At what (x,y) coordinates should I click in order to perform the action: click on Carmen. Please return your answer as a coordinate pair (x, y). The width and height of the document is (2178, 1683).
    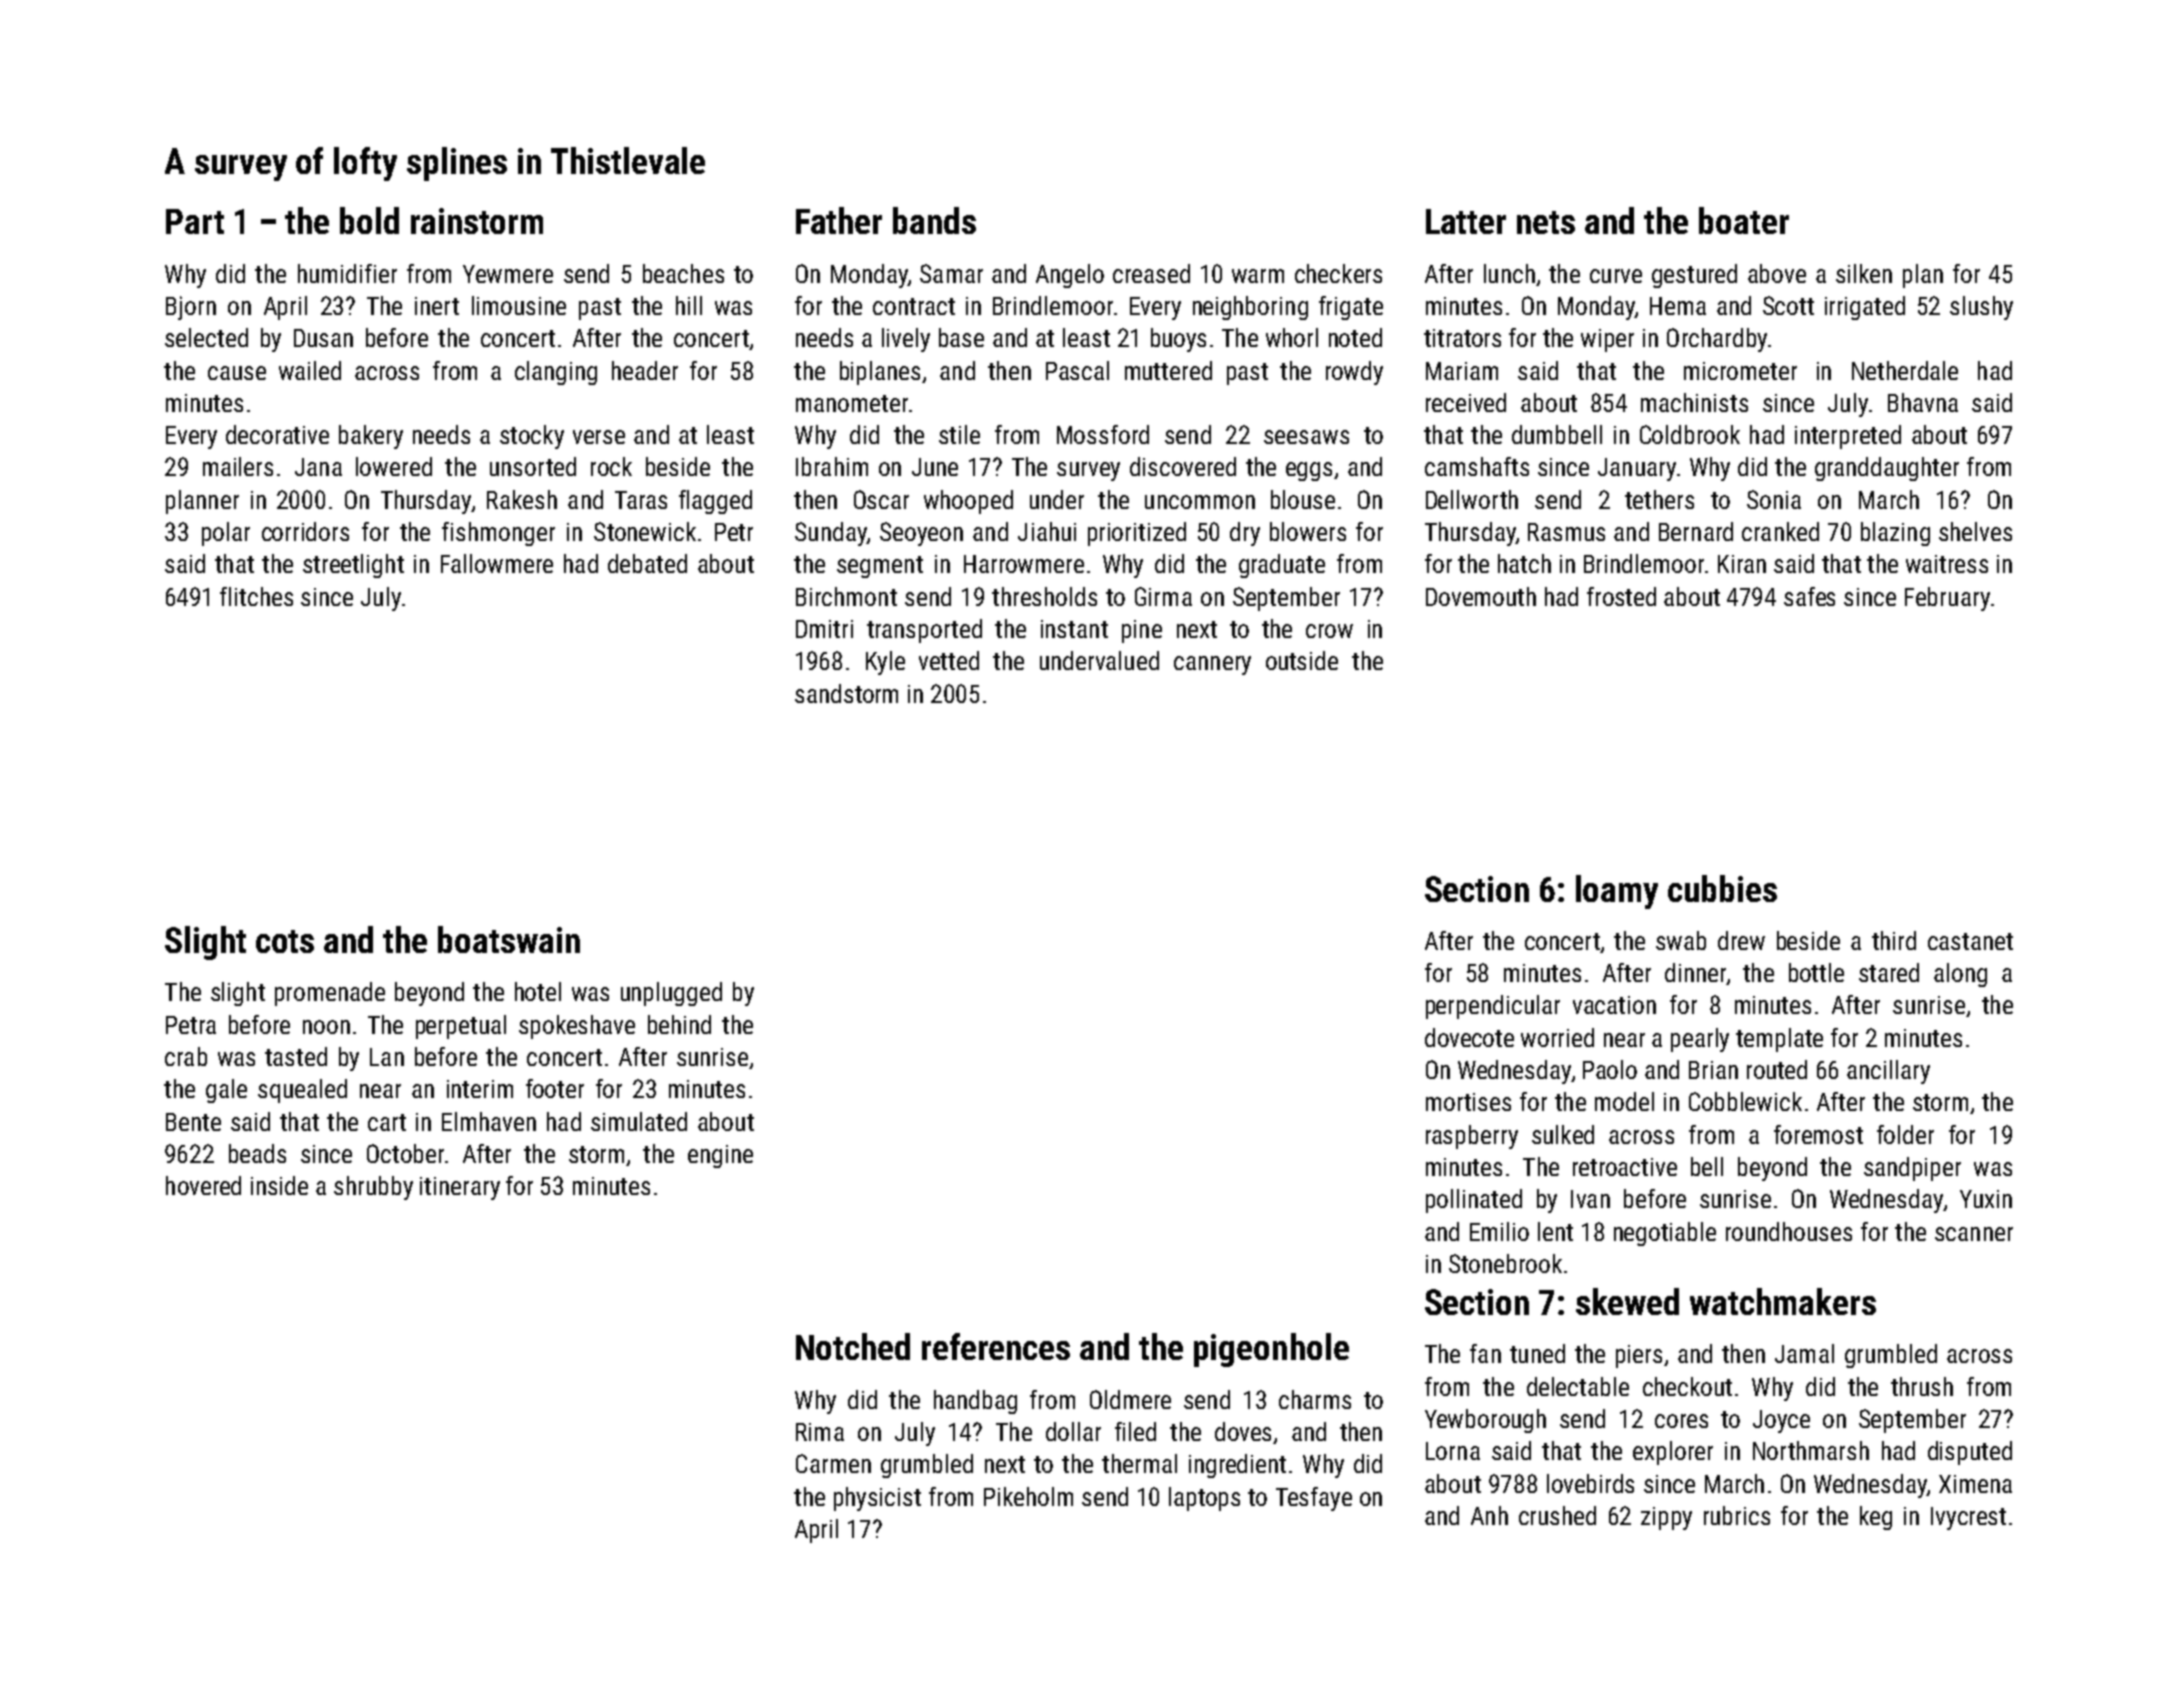
    Looking at the image, I should click on (833, 1463).
